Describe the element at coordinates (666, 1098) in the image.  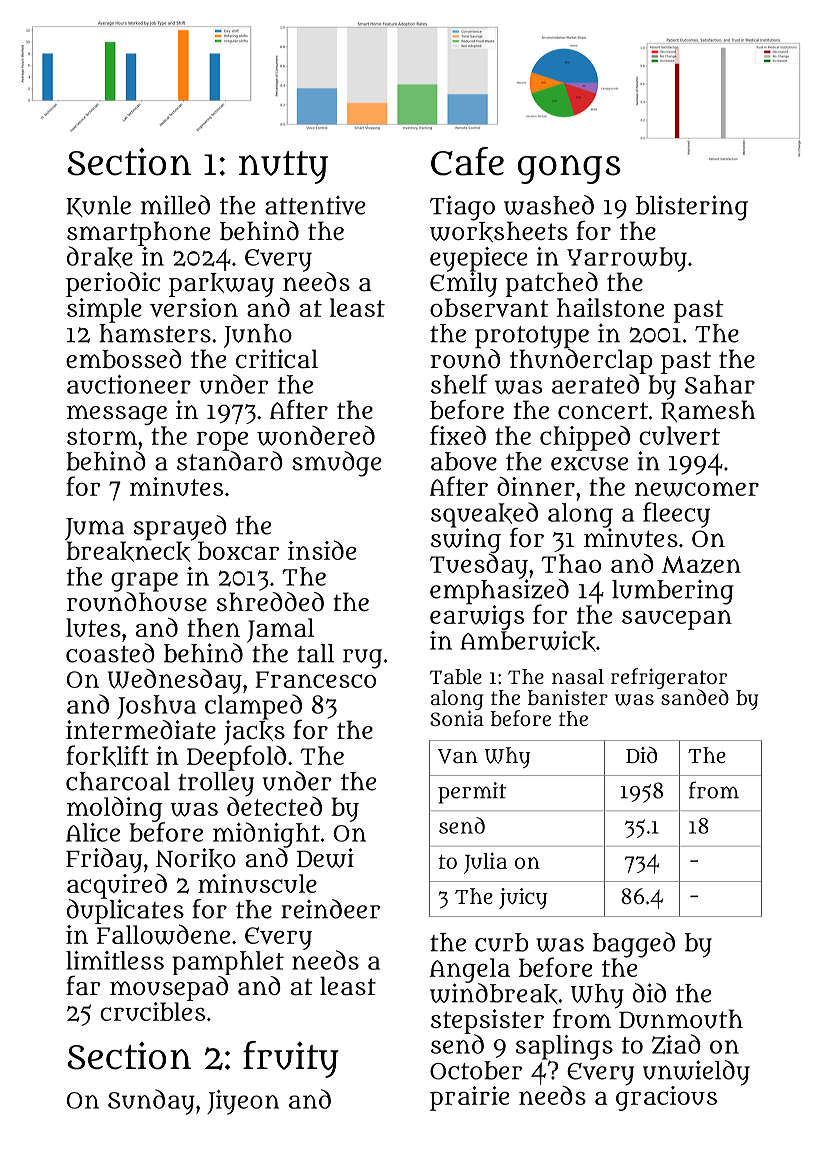
I see `gracious` at that location.
